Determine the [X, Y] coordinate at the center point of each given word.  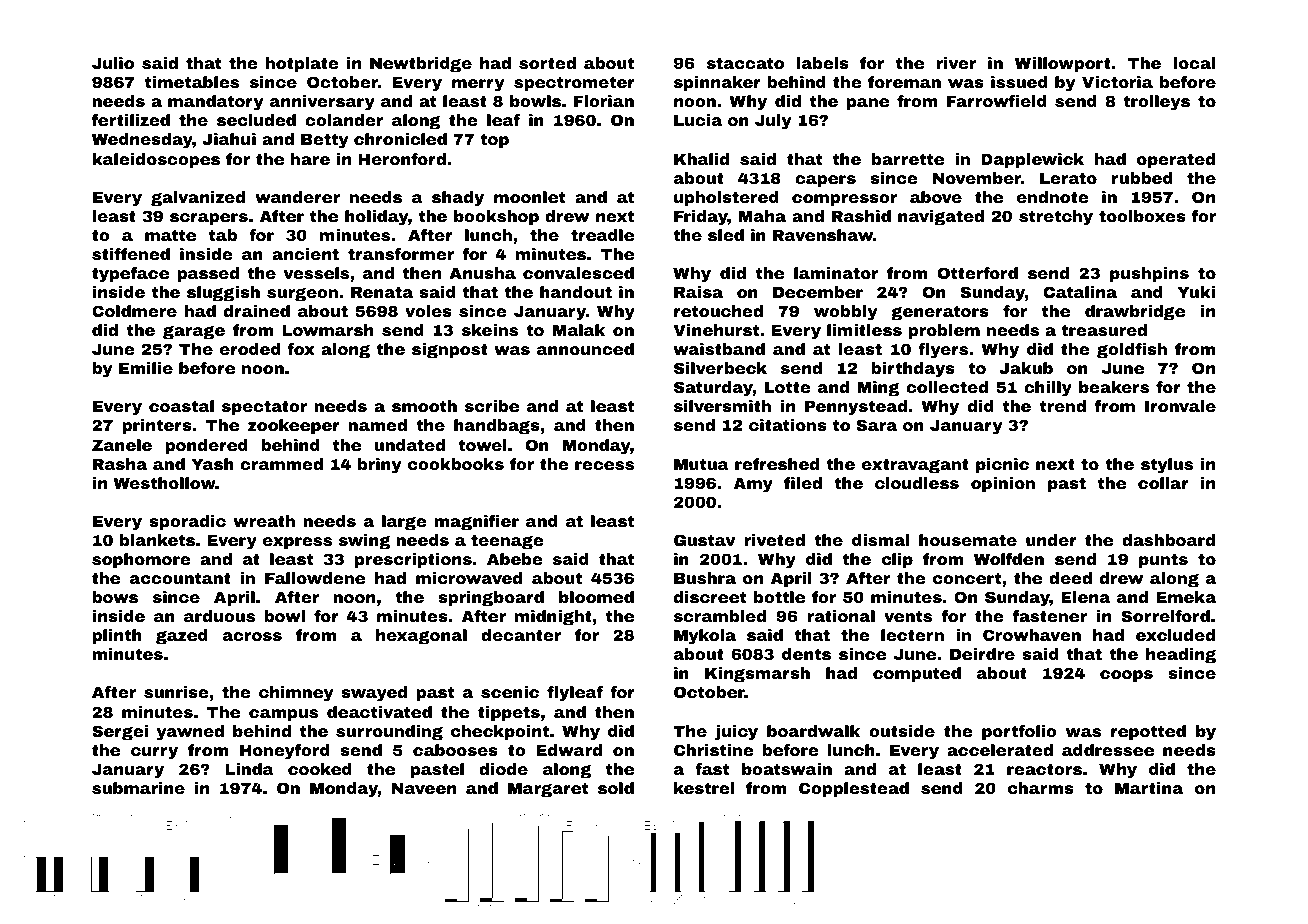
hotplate [302, 64]
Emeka [1186, 597]
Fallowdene [315, 578]
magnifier [476, 523]
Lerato [1068, 178]
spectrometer [574, 84]
